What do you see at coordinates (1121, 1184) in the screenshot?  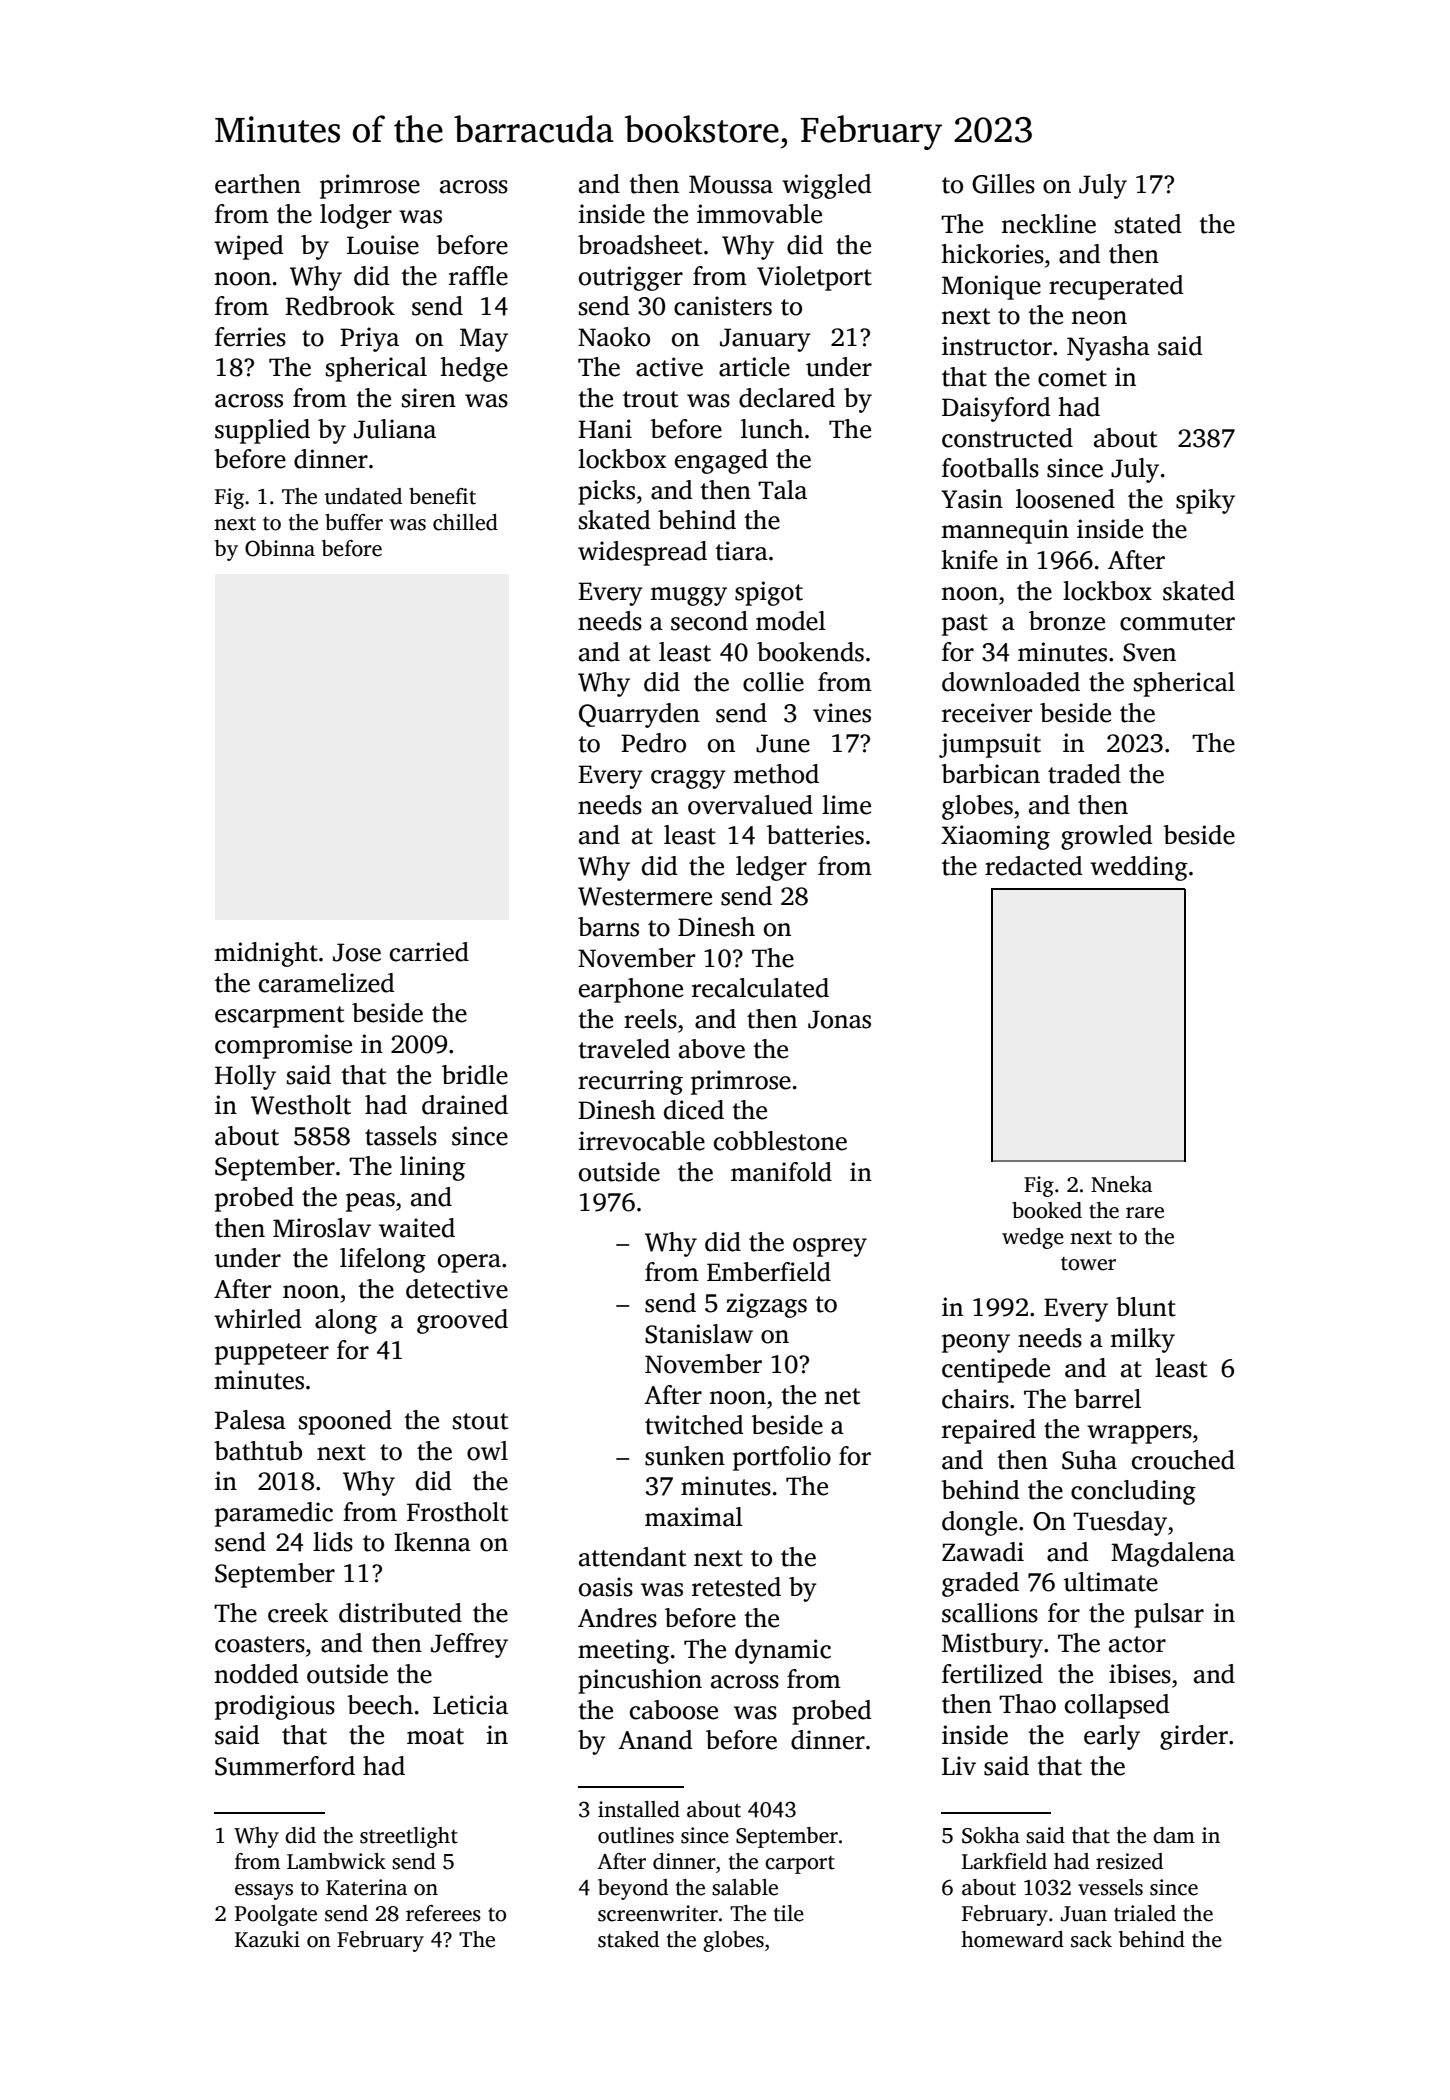 I see `Nneka` at bounding box center [1121, 1184].
